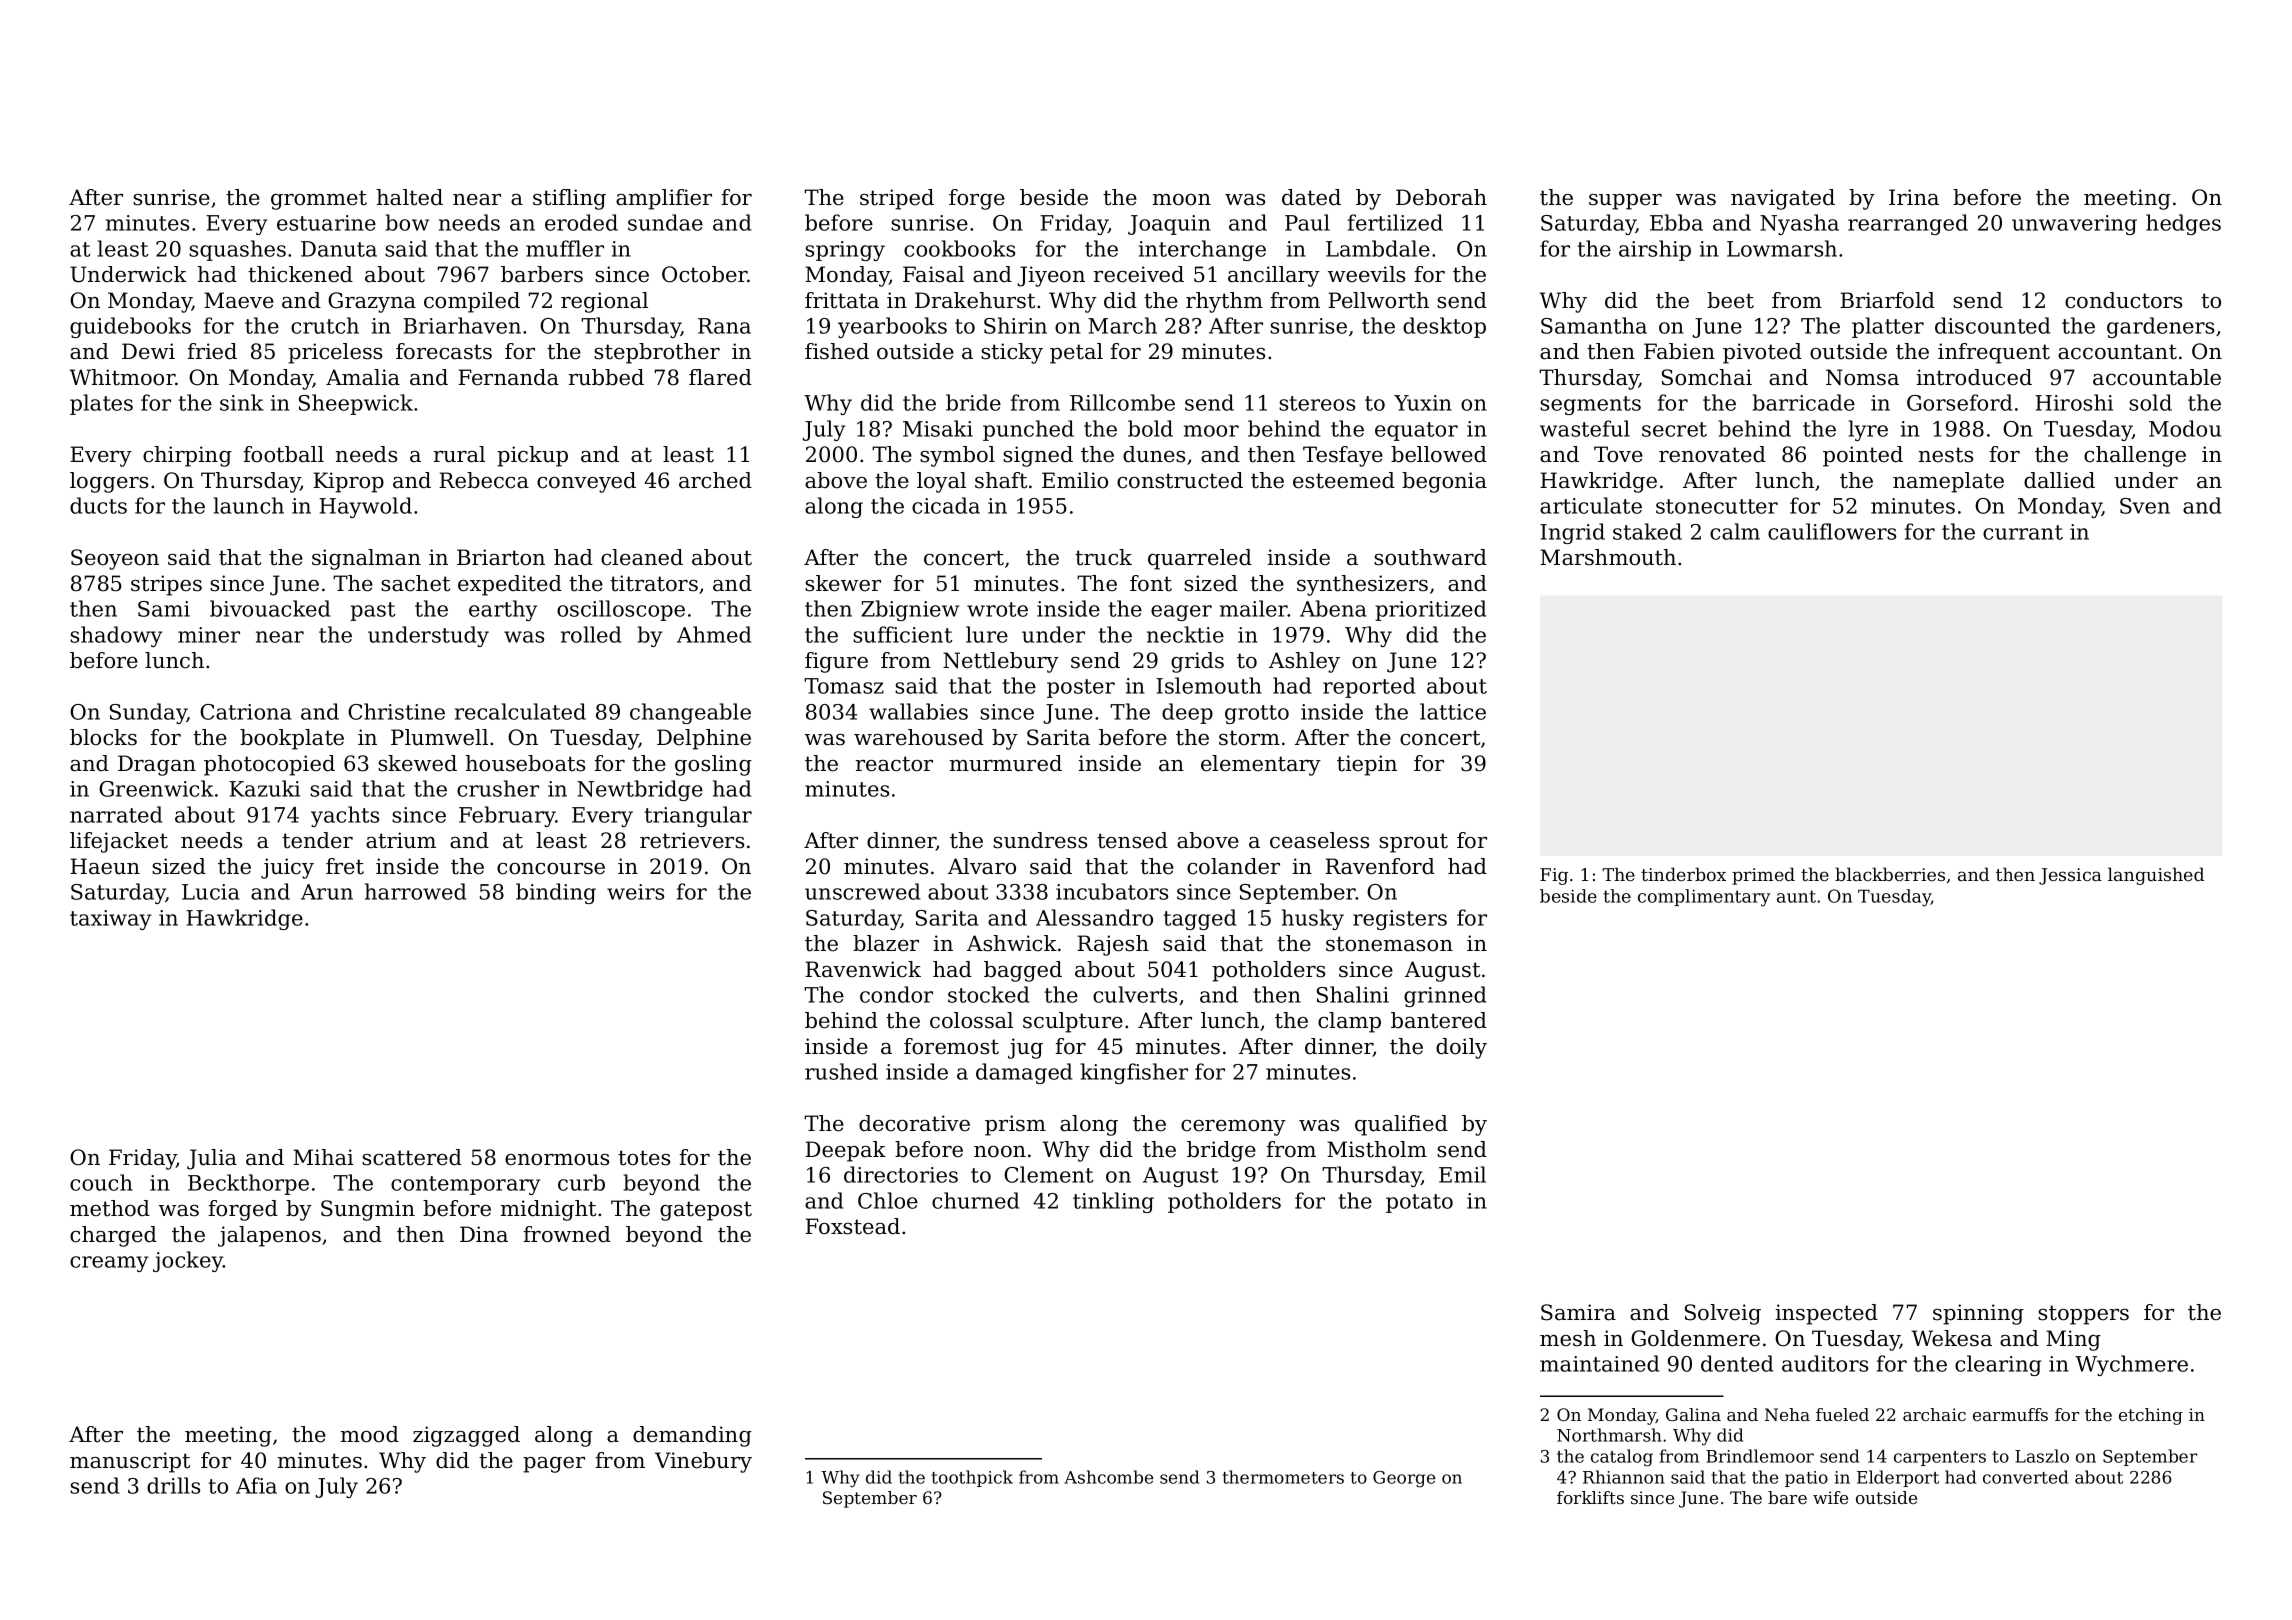 The width and height of the document is (2292, 1620). I want to click on frittata, so click(842, 300).
